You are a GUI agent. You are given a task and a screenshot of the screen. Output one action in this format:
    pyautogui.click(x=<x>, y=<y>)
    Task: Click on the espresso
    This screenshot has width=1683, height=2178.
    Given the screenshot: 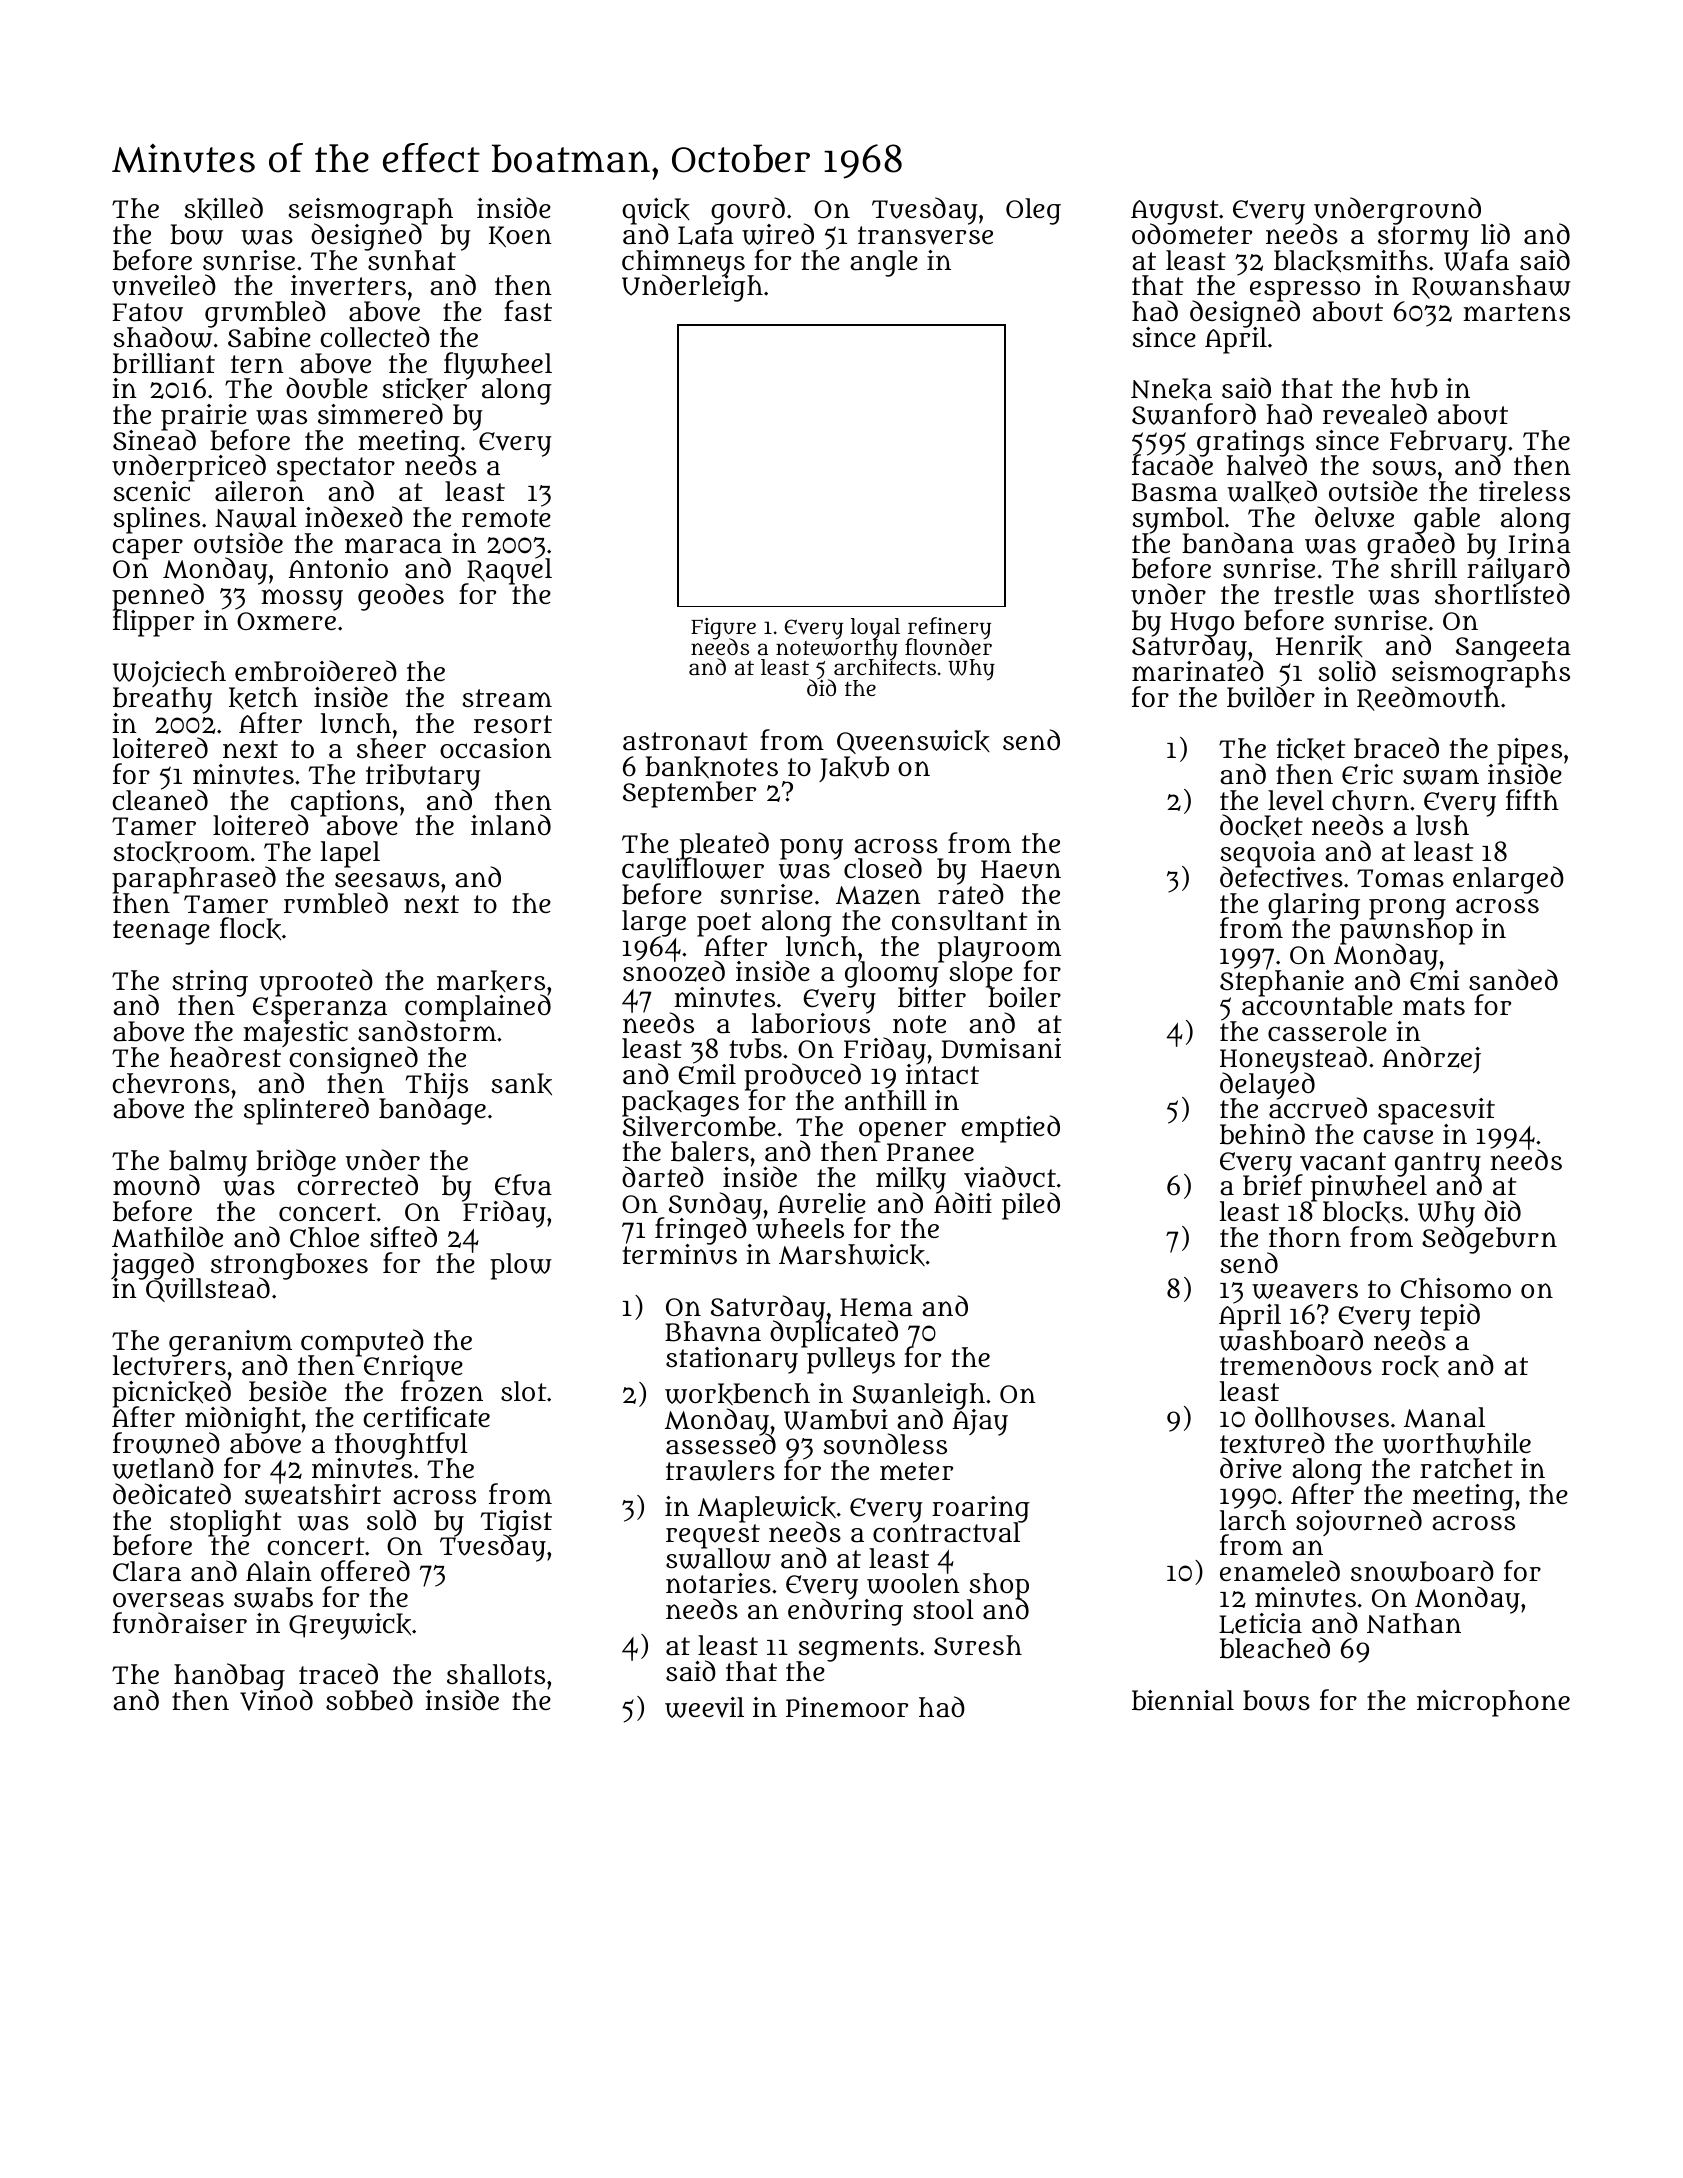 What is the action you would take?
    pyautogui.click(x=1305, y=291)
